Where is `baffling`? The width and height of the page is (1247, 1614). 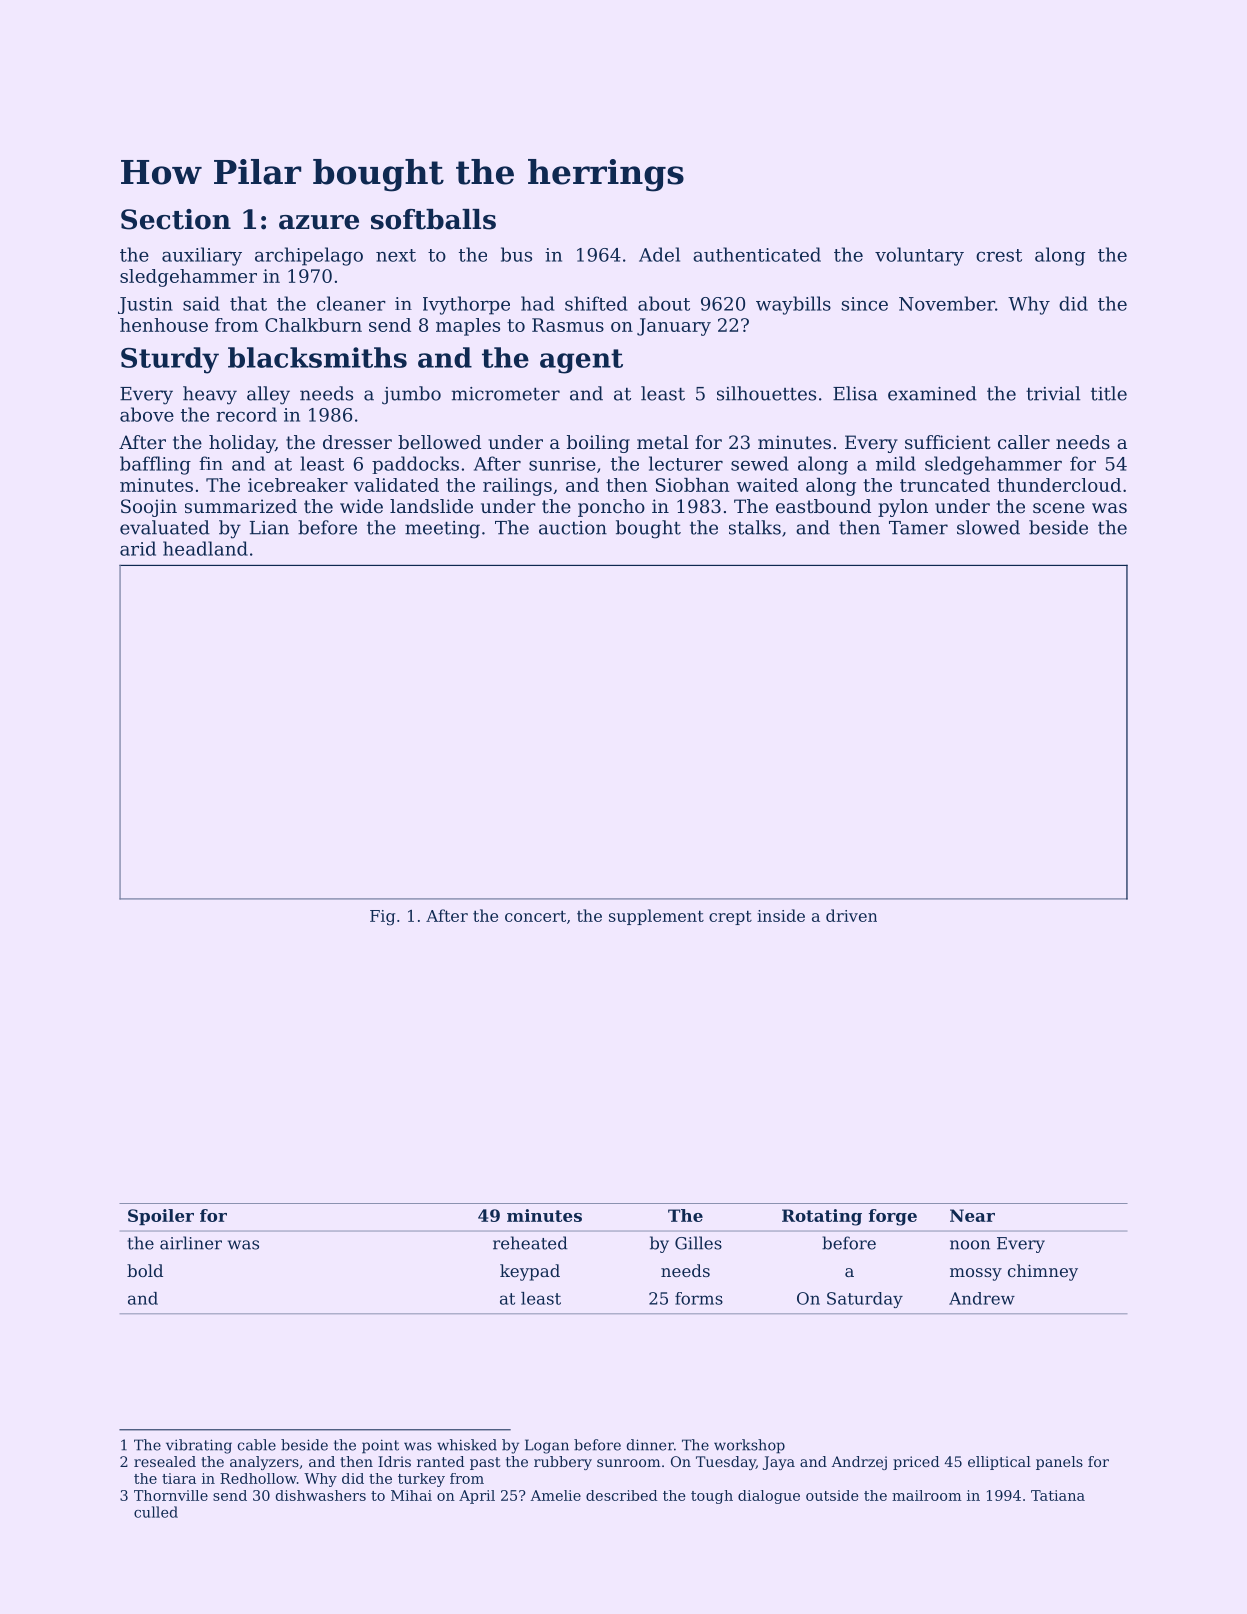
baffling is located at coordinates (155, 465).
